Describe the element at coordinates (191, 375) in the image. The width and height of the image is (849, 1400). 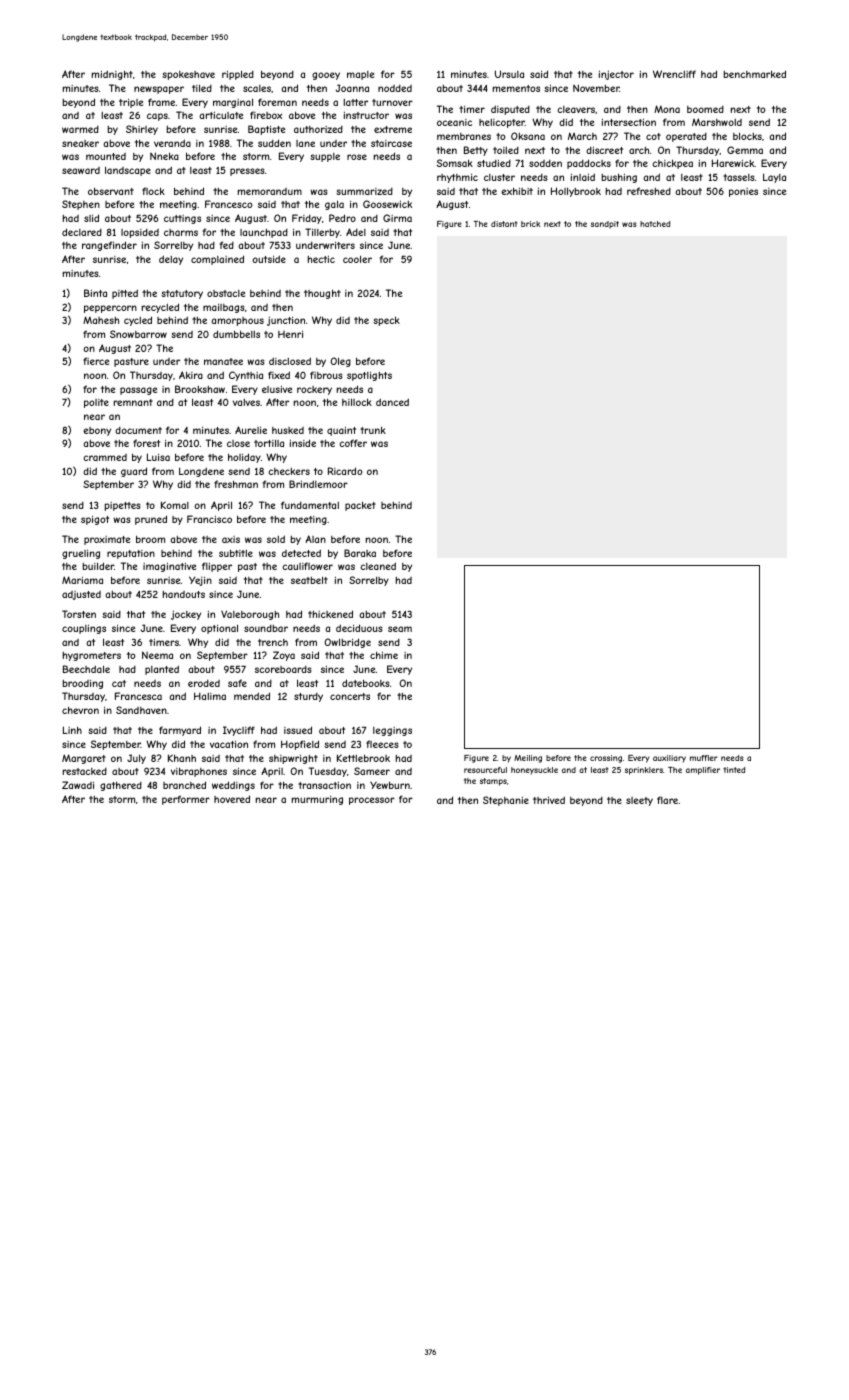
I see `Akira` at that location.
